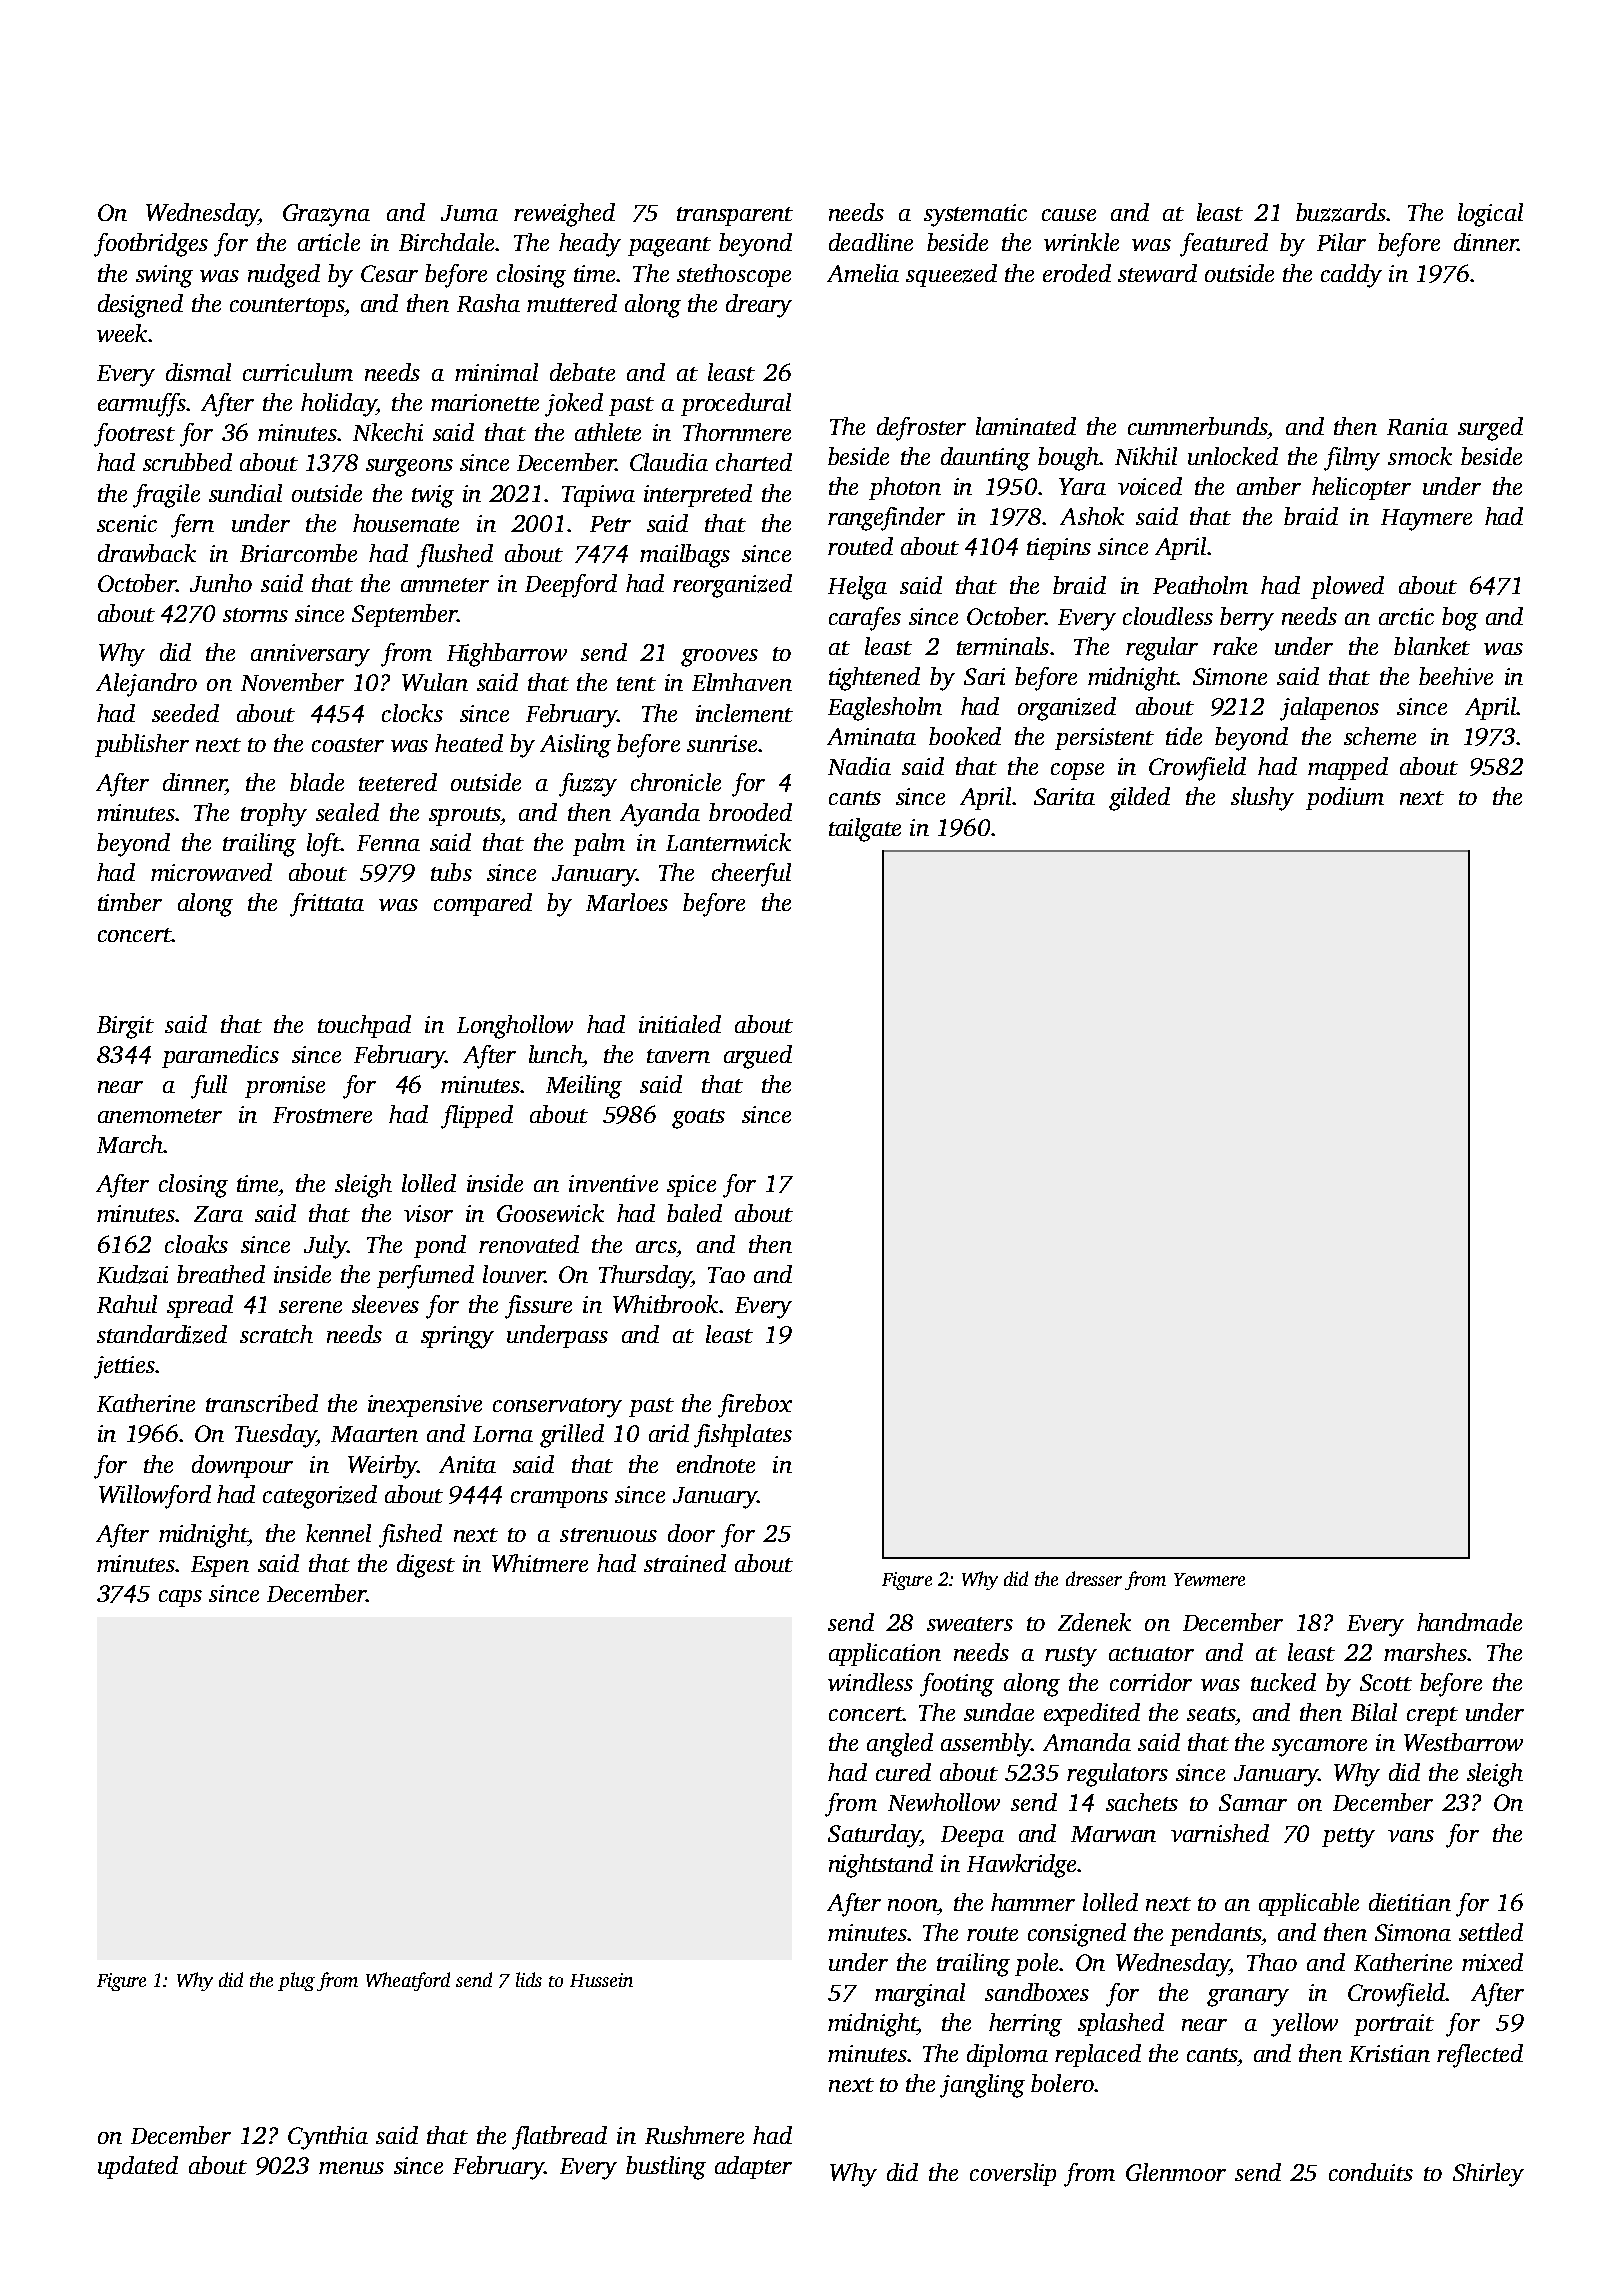 Image resolution: width=1620 pixels, height=2292 pixels. Describe the element at coordinates (1469, 1622) in the screenshot. I see `handmade` at that location.
